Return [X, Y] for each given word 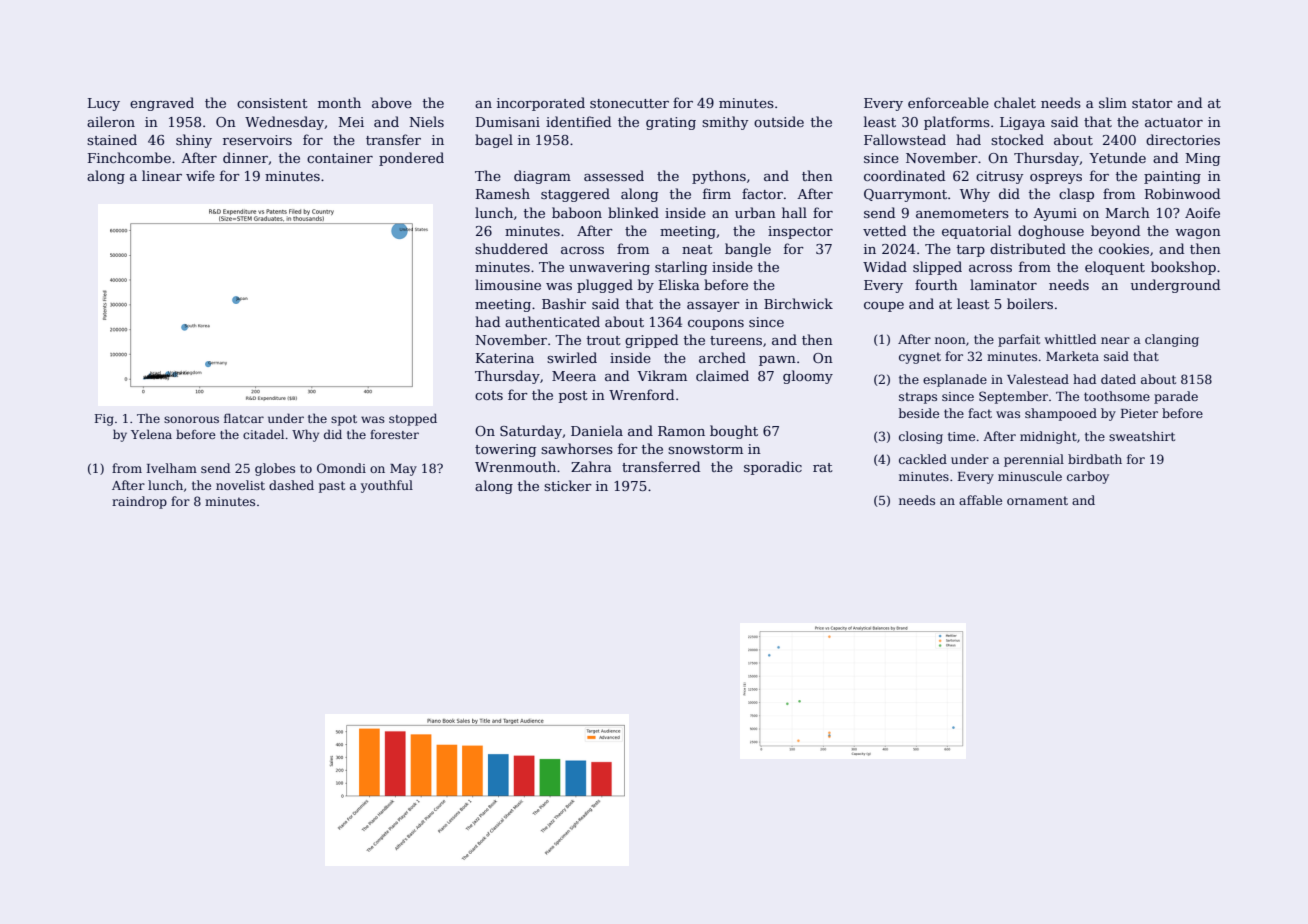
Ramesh [503, 193]
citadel [263, 434]
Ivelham [172, 468]
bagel [494, 141]
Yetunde [1117, 157]
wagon [1198, 234]
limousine [508, 284]
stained [112, 139]
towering [505, 450]
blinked [633, 212]
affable [980, 500]
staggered [575, 195]
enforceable [948, 102]
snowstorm [705, 449]
